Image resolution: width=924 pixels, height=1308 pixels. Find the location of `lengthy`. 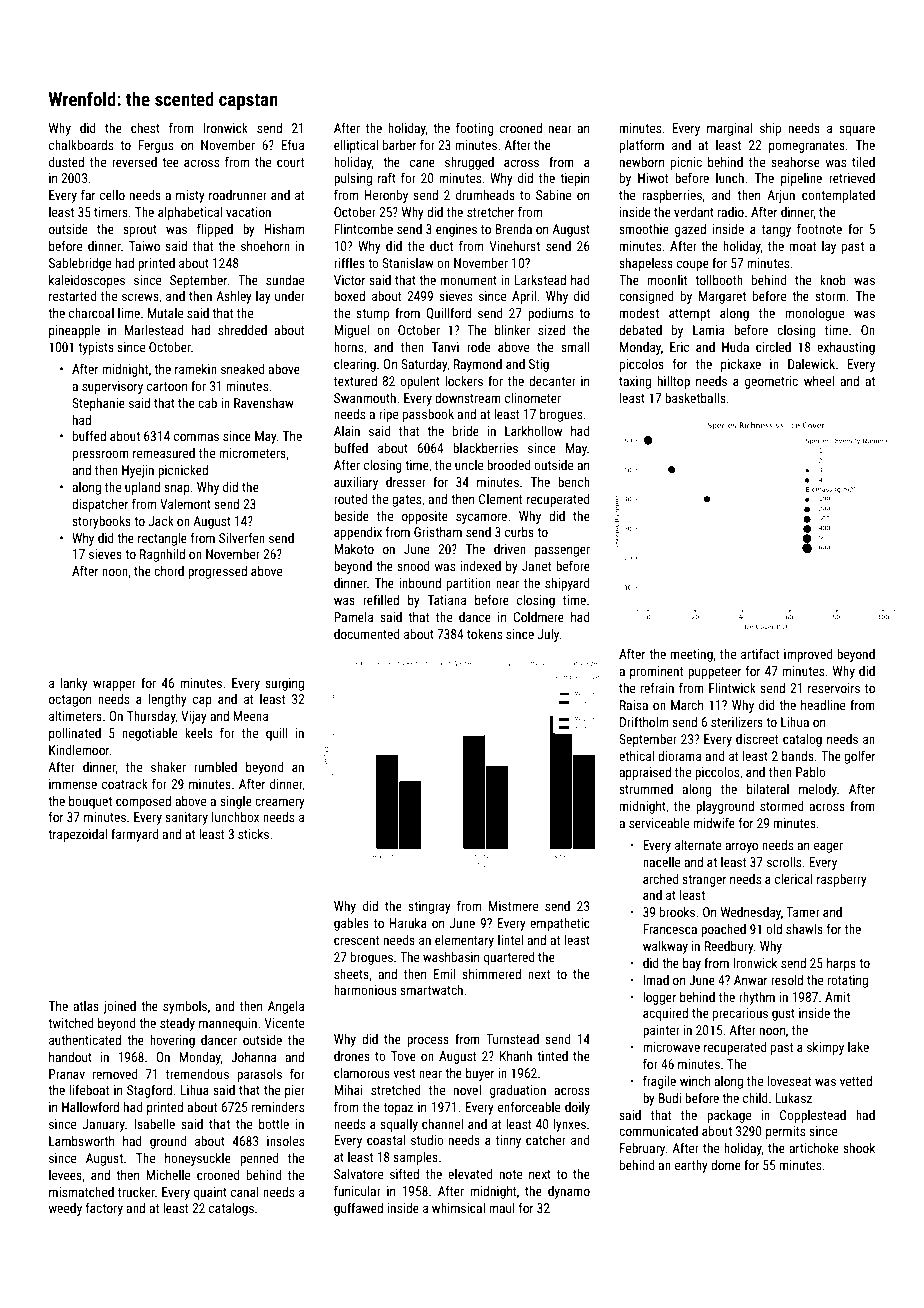

lengthy is located at coordinates (168, 700).
